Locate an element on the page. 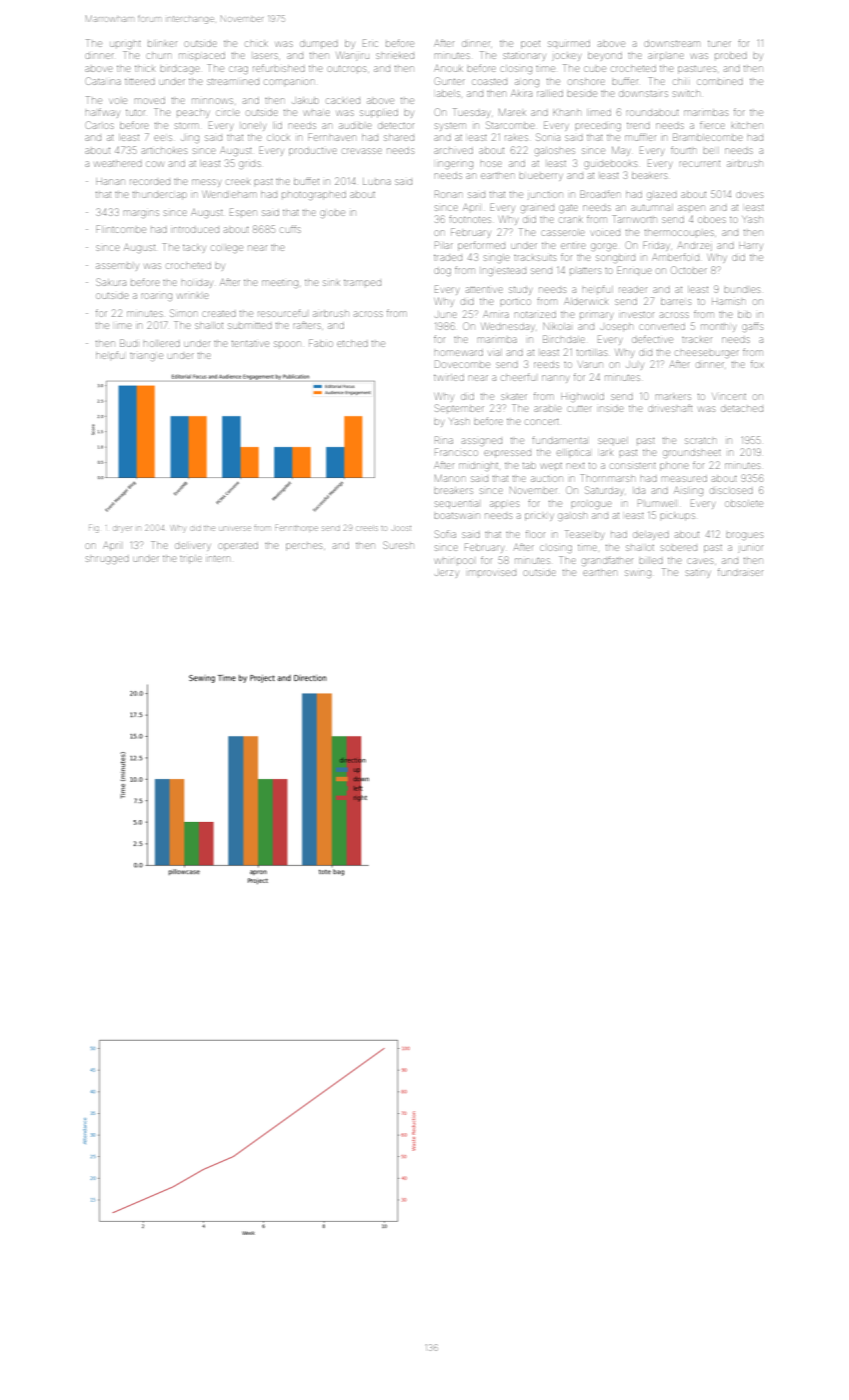  Sakura is located at coordinates (111, 282).
